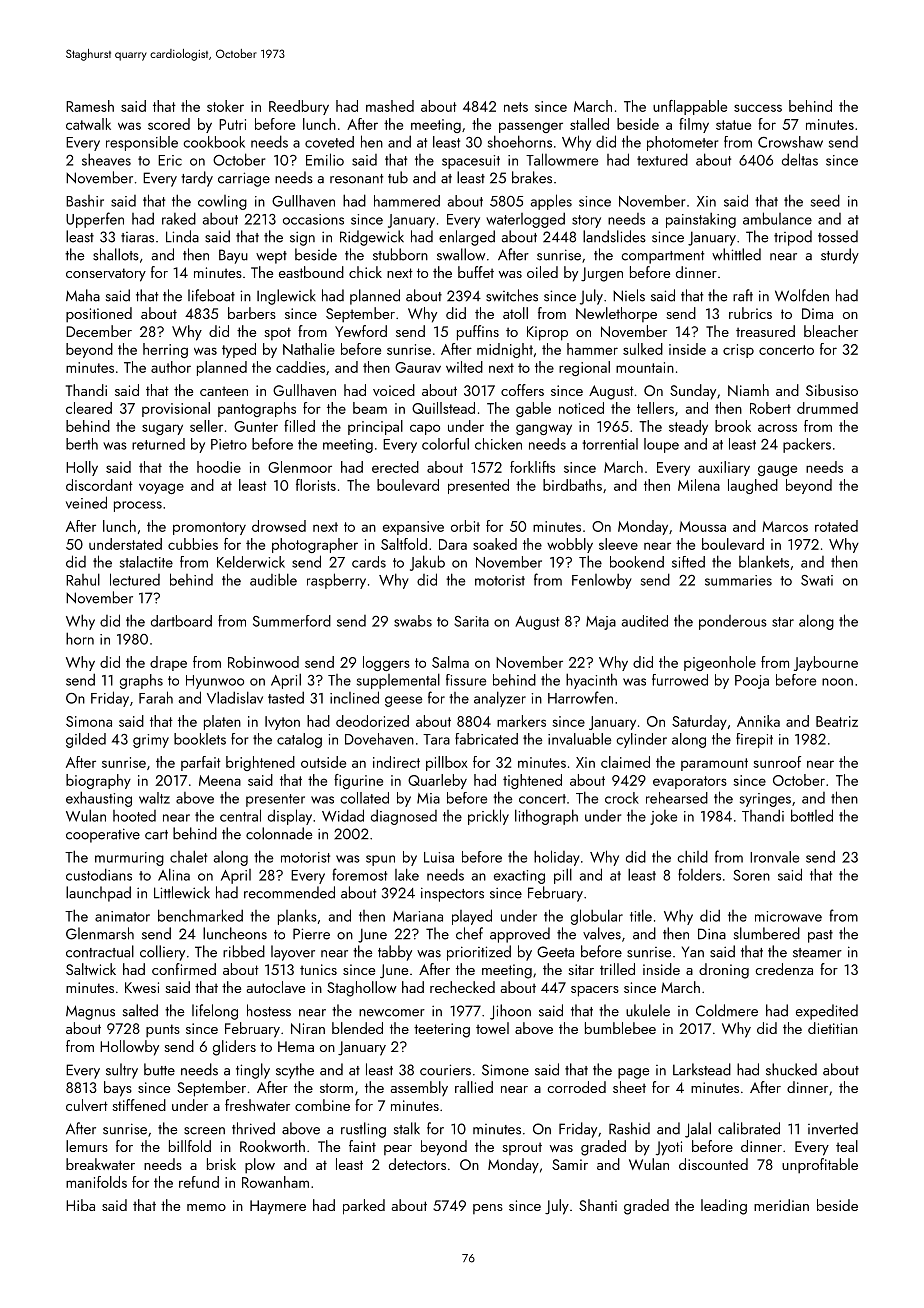 The image size is (924, 1308). Describe the element at coordinates (817, 953) in the screenshot. I see `steamer` at that location.
